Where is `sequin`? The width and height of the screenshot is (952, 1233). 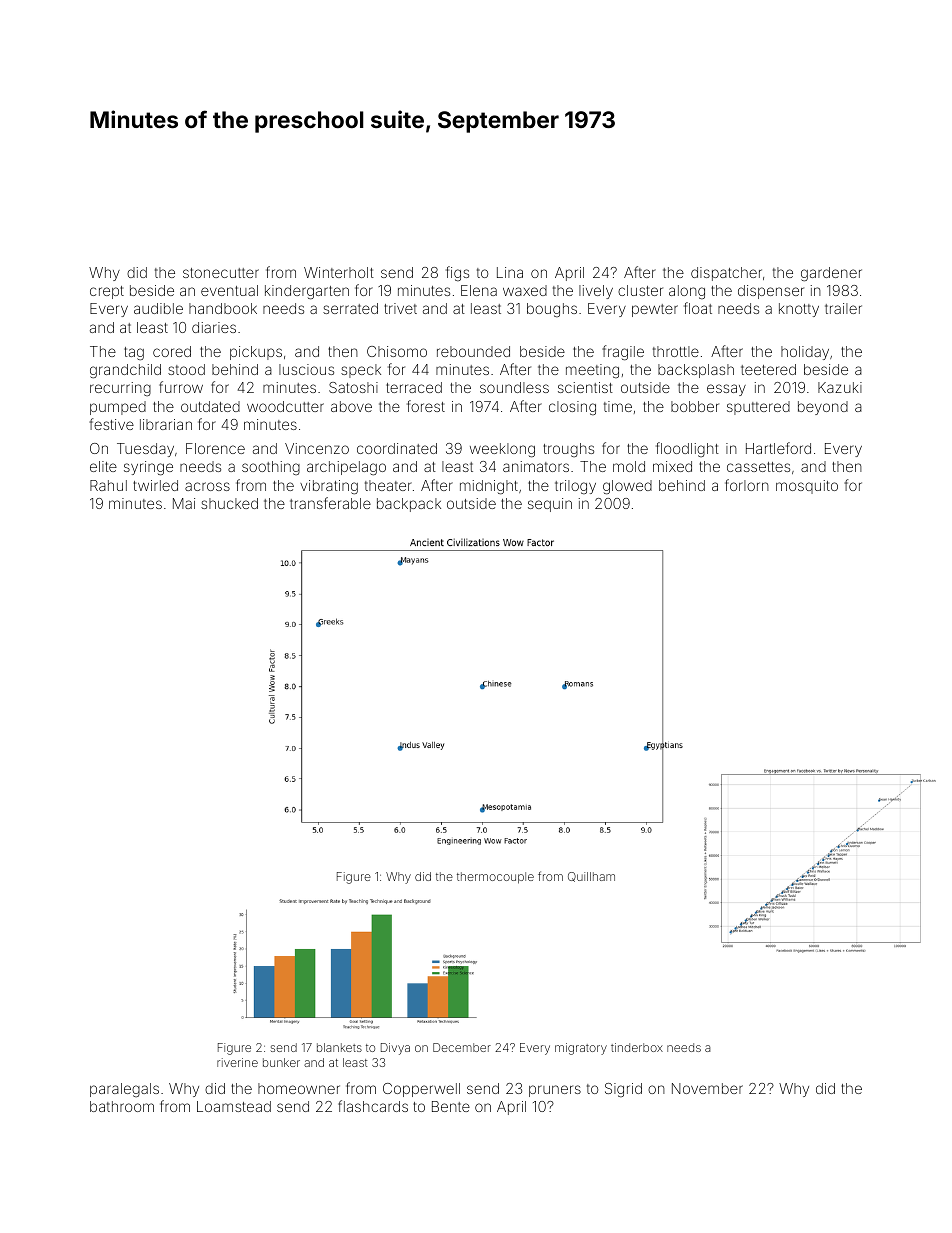 sequin is located at coordinates (550, 505).
